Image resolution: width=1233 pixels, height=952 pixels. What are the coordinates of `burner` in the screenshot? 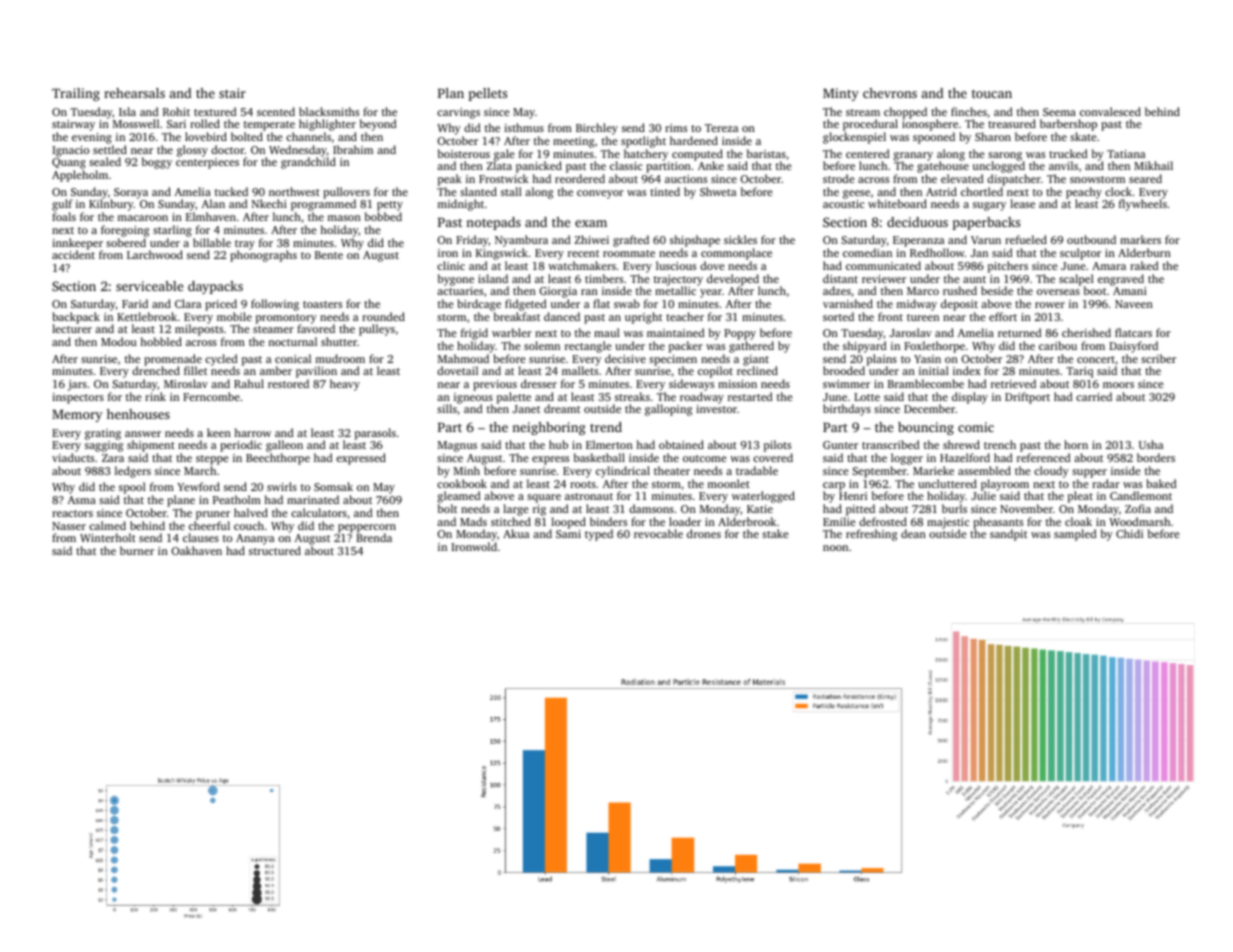 It's located at (137, 550).
